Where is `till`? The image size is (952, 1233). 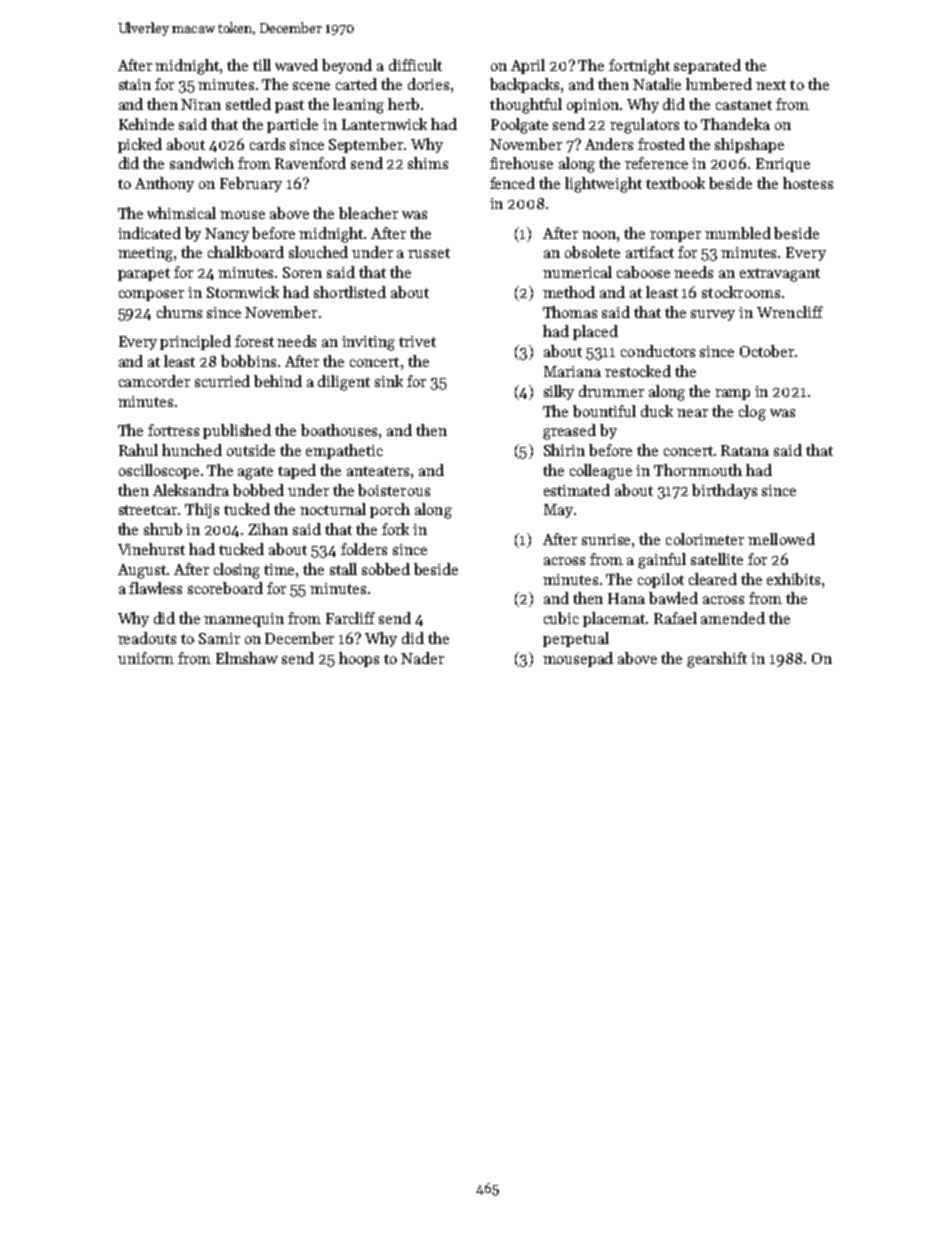 till is located at coordinates (262, 65).
